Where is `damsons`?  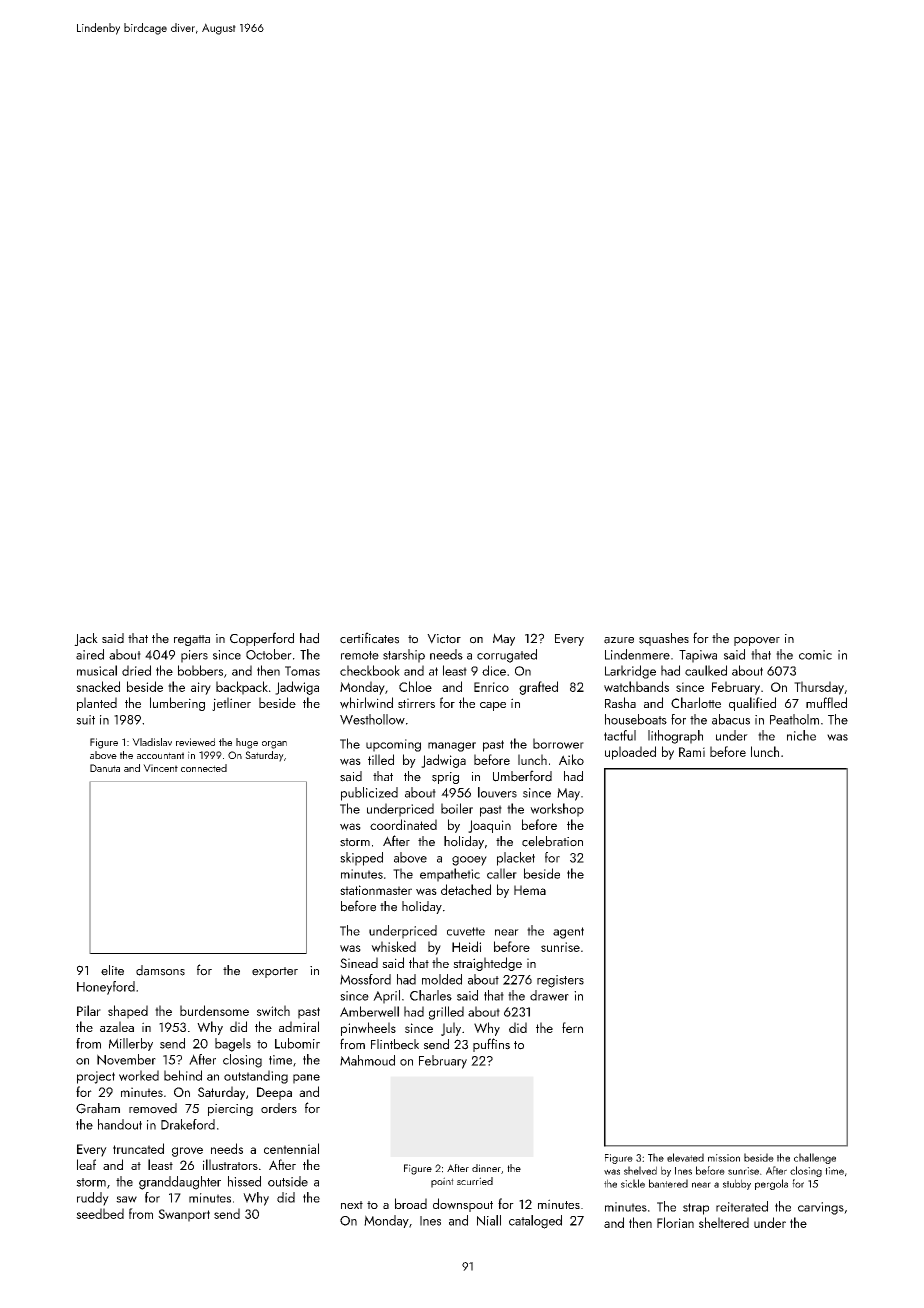 damsons is located at coordinates (160, 970).
